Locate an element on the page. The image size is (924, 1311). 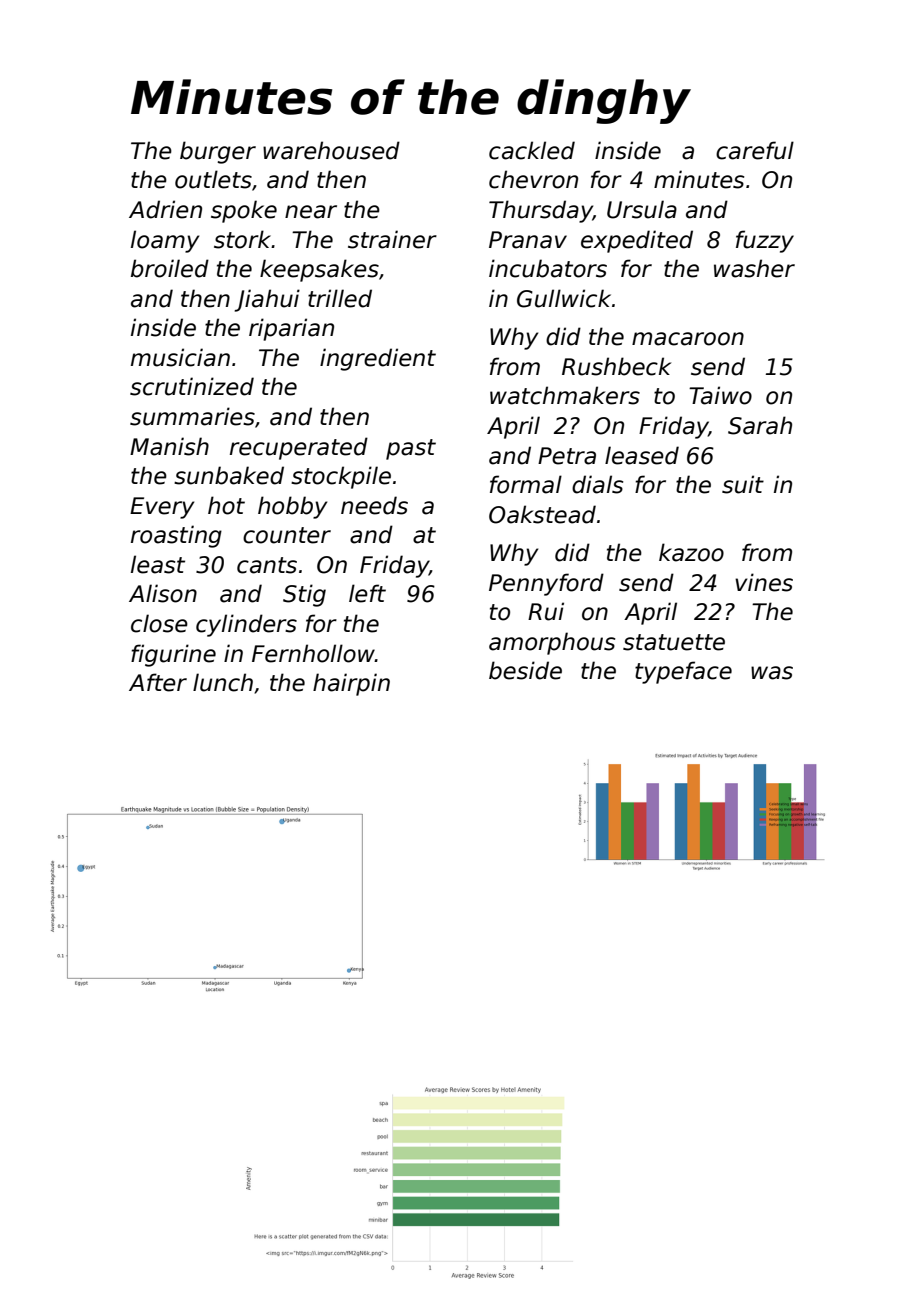
ingredient is located at coordinates (378, 359).
